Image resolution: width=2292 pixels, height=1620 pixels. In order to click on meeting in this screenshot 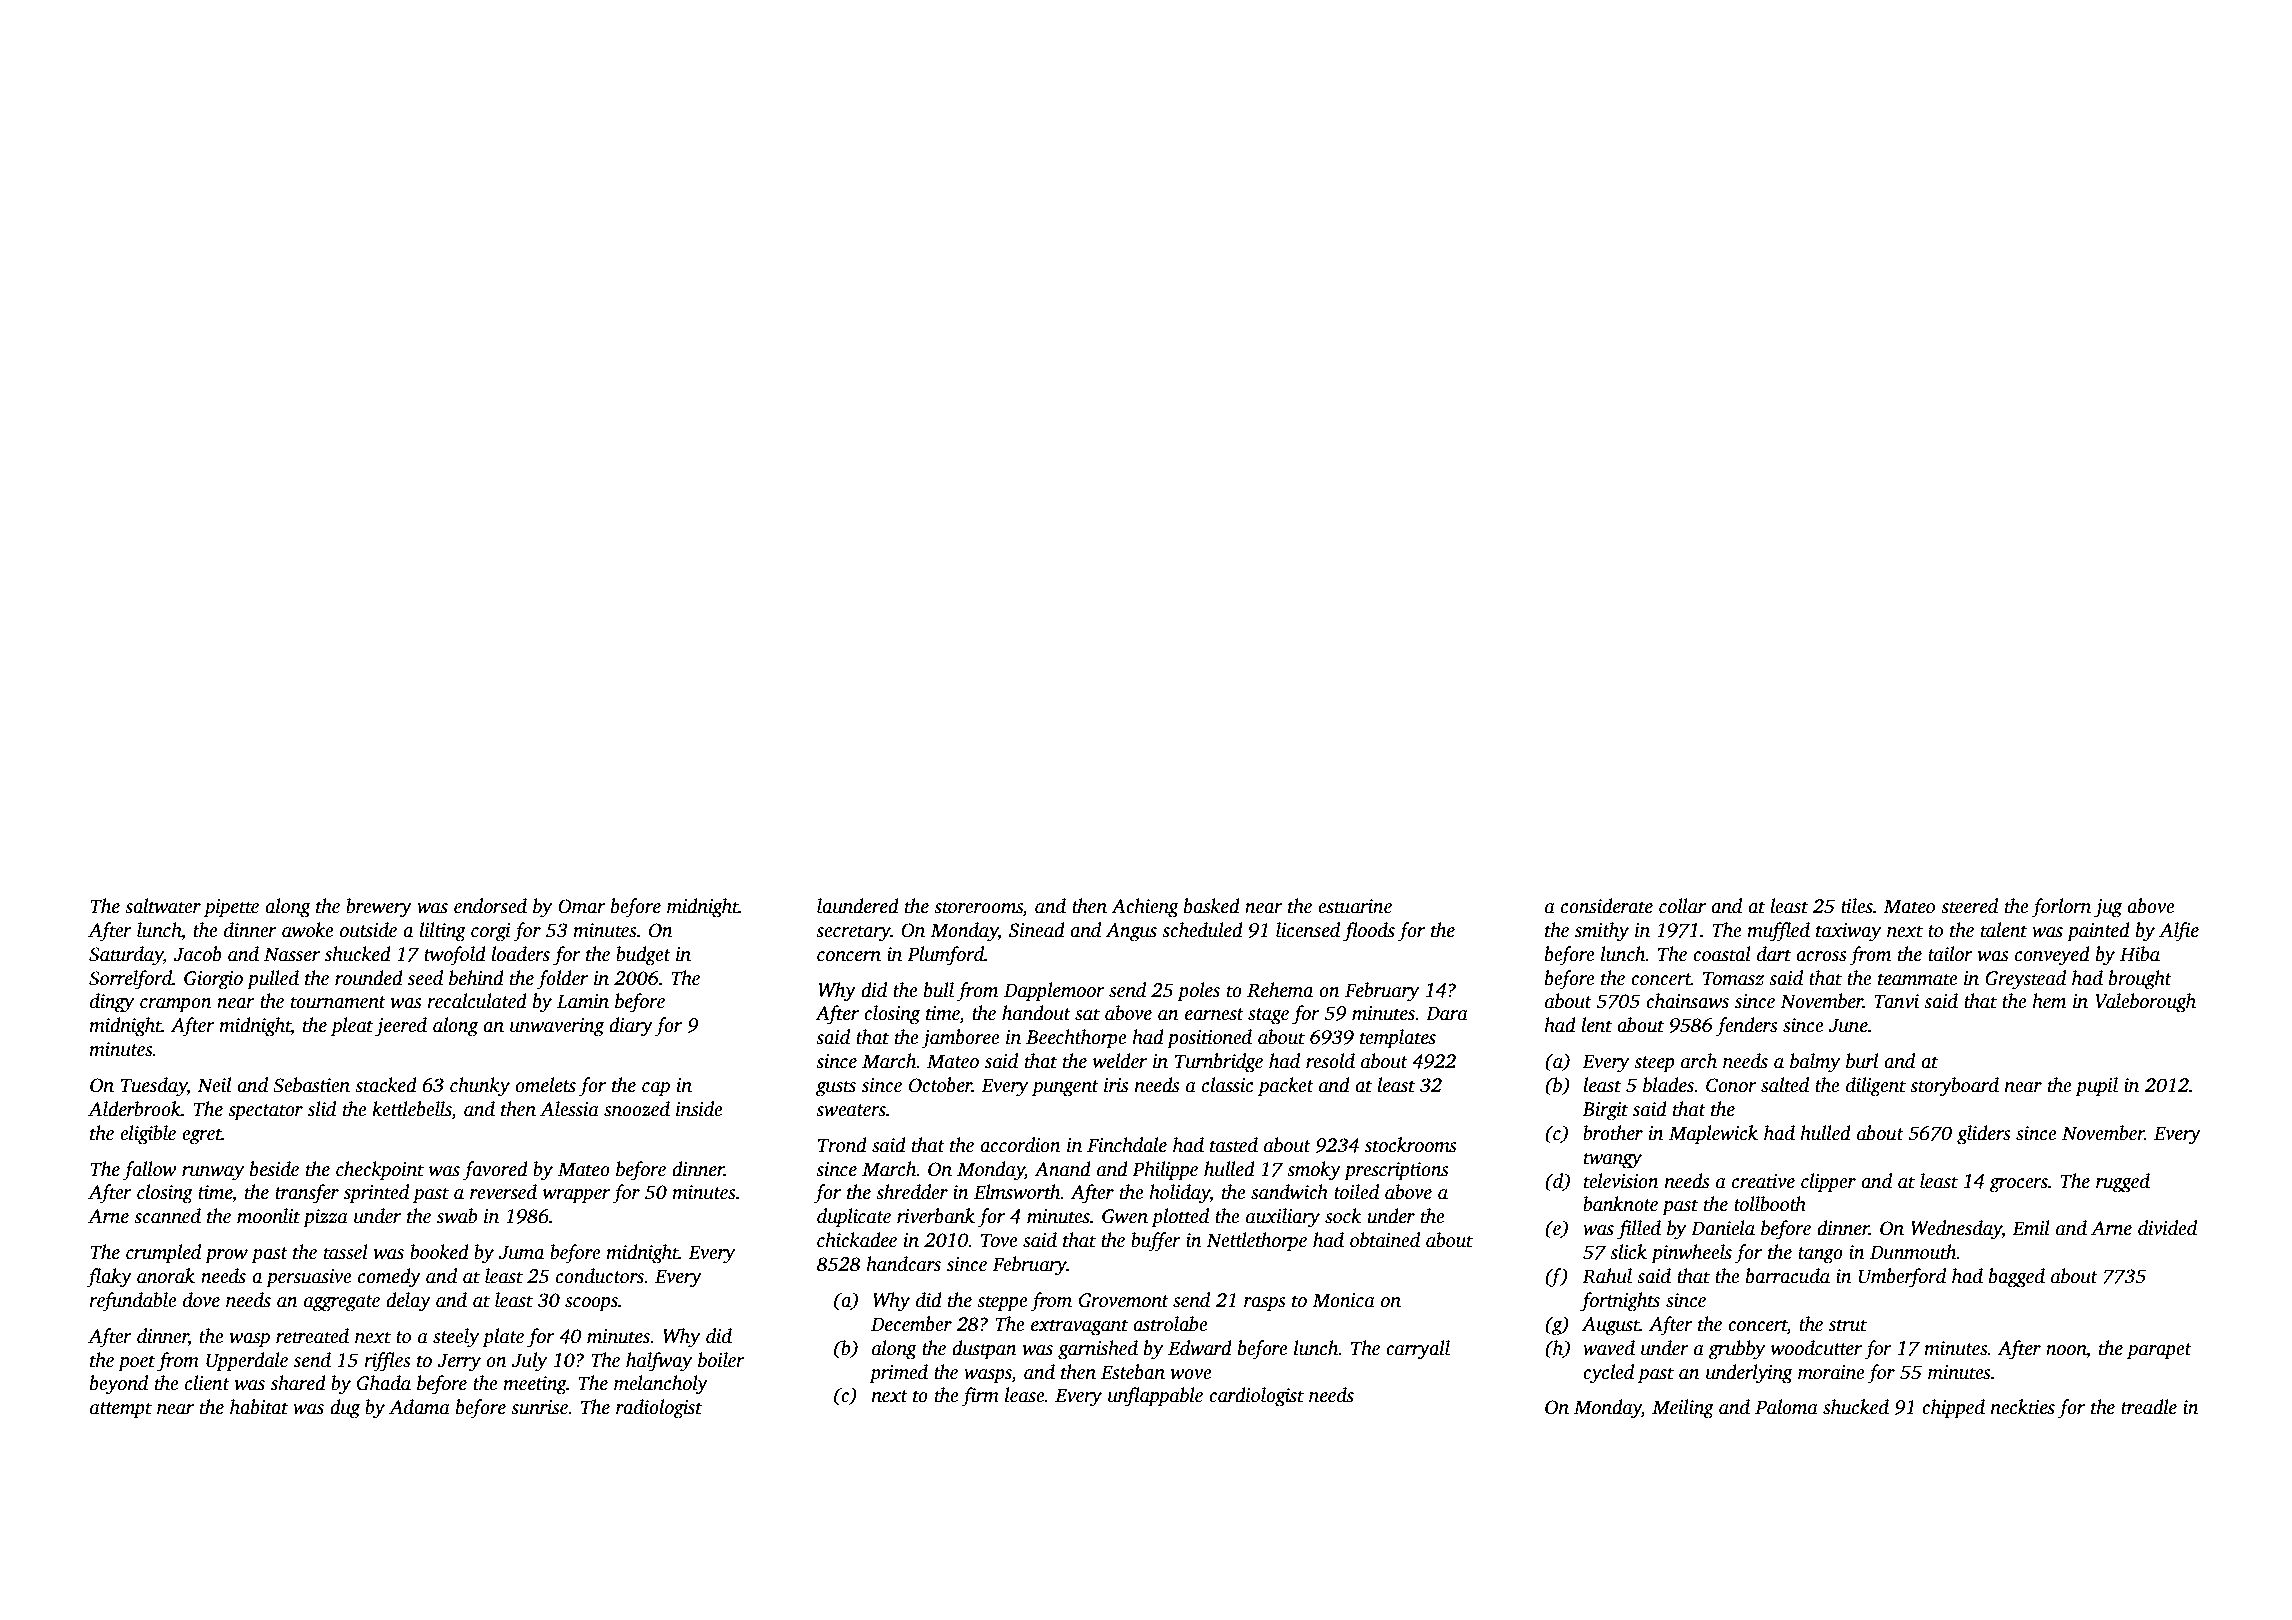, I will do `click(535, 1385)`.
